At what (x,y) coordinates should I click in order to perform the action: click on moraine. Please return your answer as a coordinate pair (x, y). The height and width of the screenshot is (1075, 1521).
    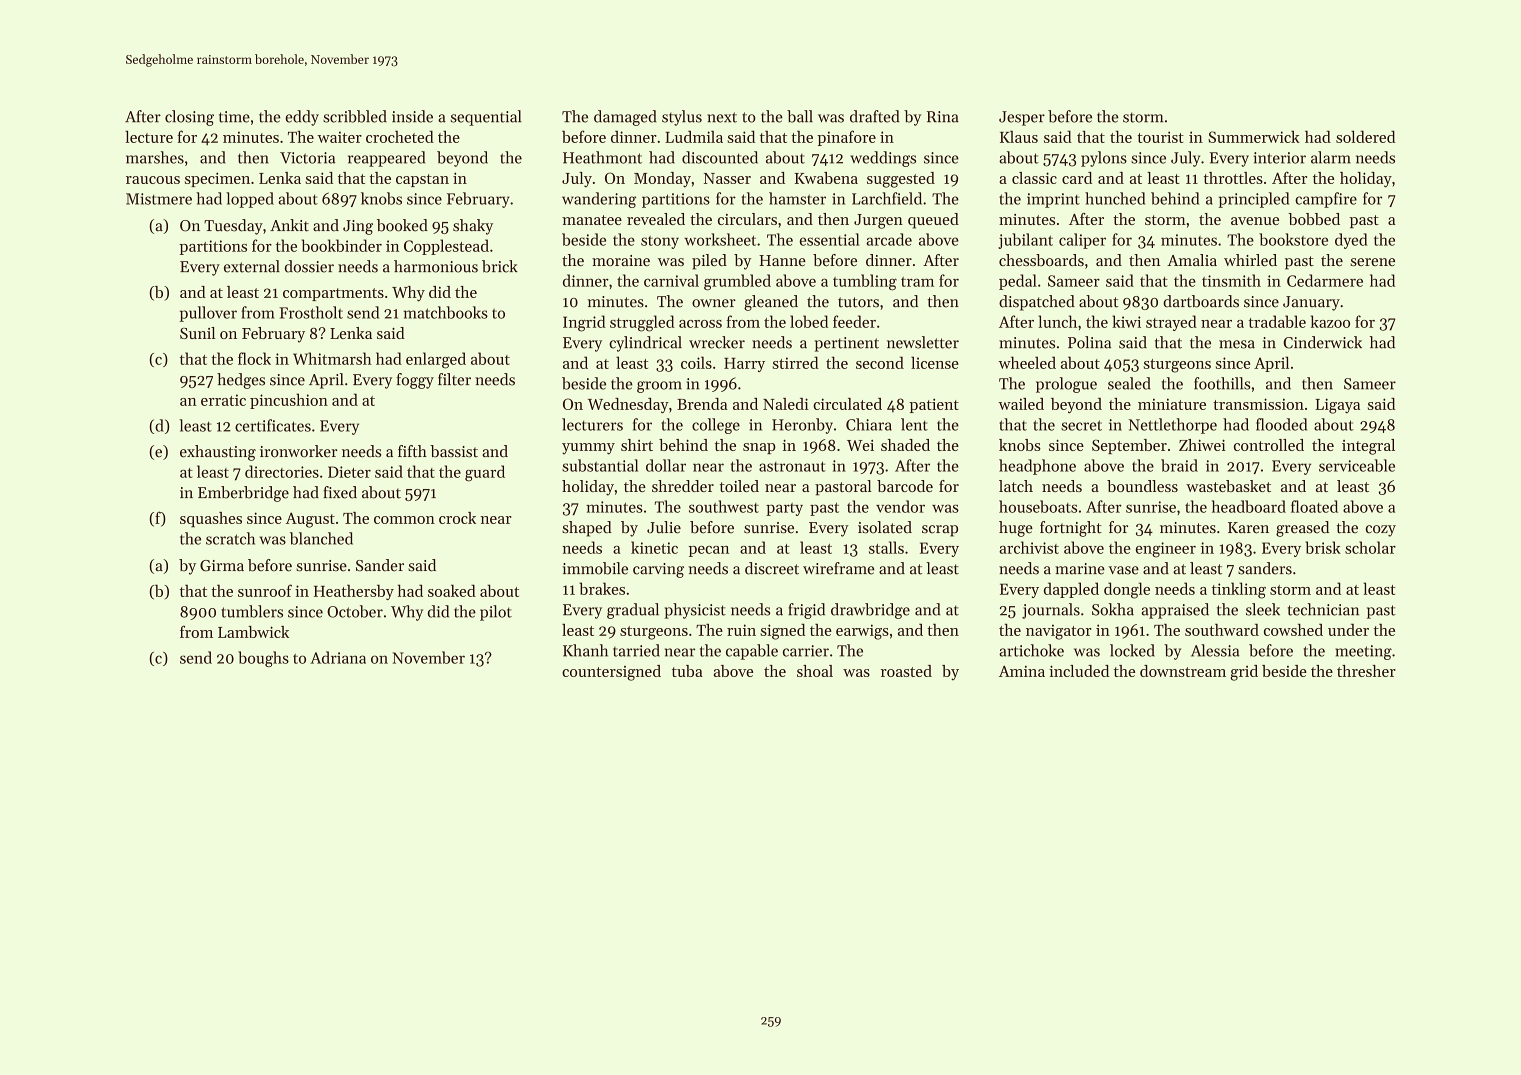
    Looking at the image, I should click on (621, 260).
